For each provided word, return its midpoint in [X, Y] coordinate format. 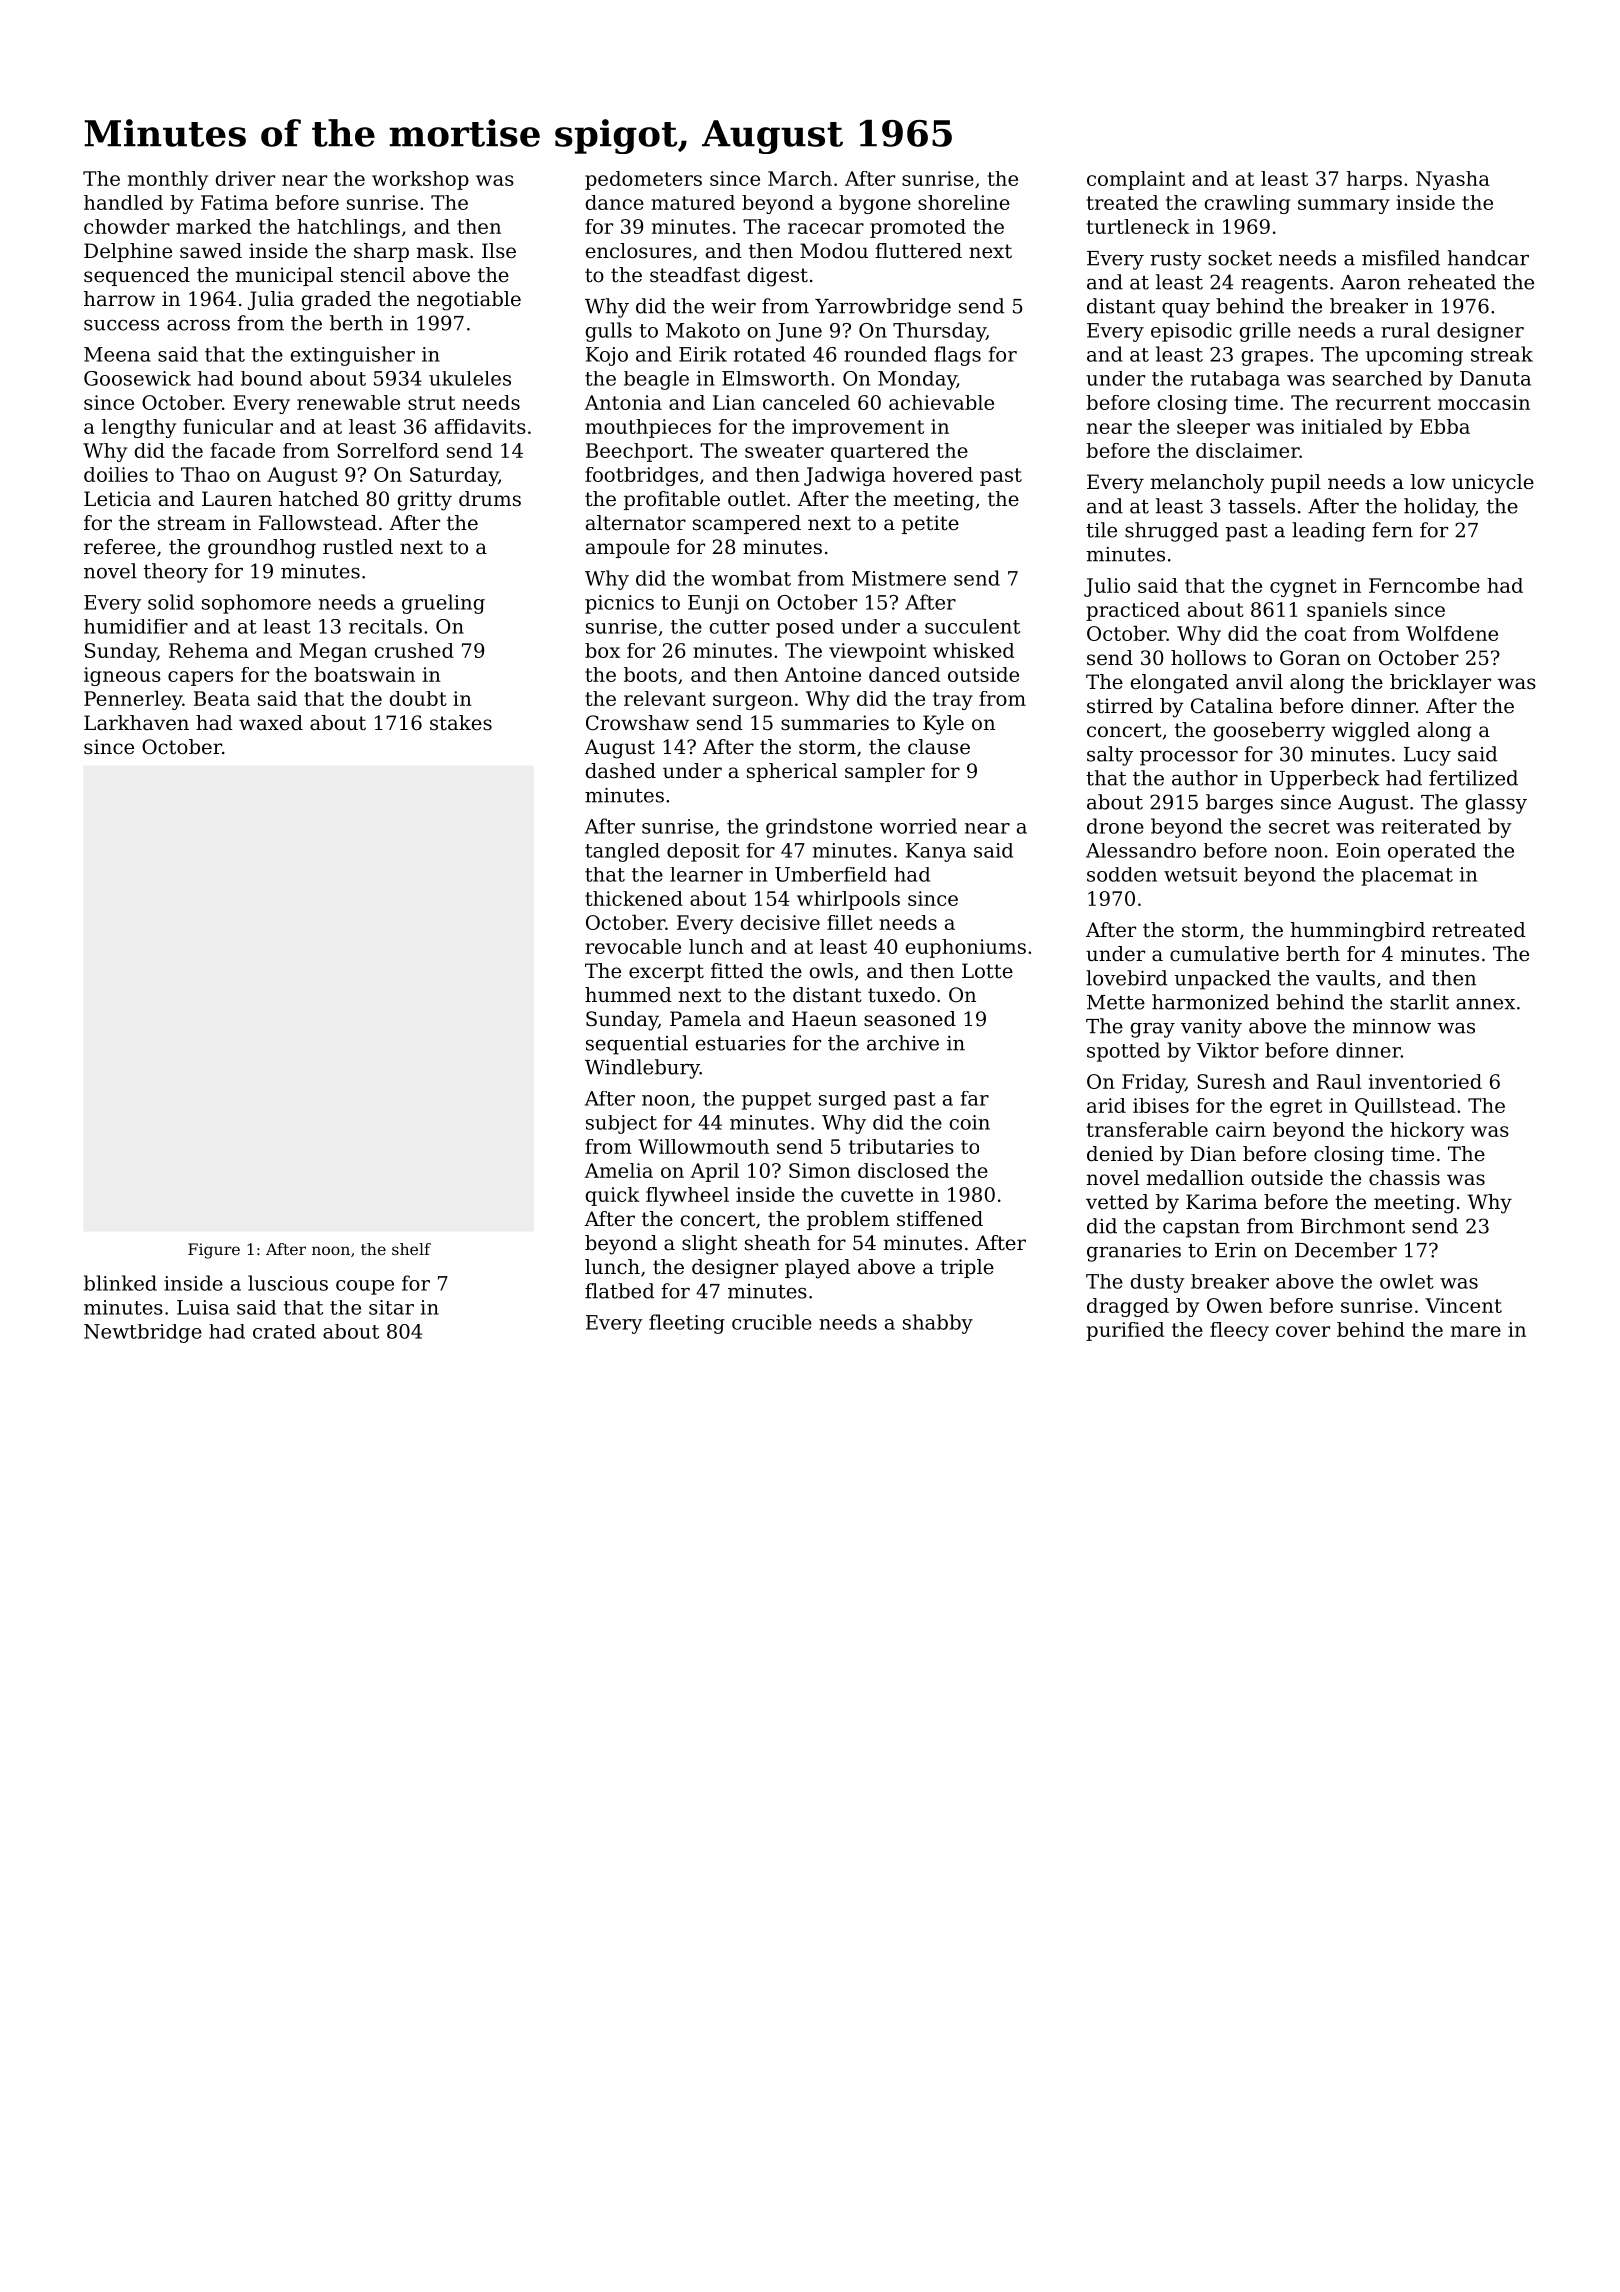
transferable [1147, 1129]
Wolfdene [1452, 633]
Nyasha [1453, 180]
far [975, 1098]
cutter [740, 627]
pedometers [643, 180]
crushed [414, 650]
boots [650, 674]
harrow [119, 299]
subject [621, 1124]
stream [192, 523]
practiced [1133, 611]
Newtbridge [143, 1333]
